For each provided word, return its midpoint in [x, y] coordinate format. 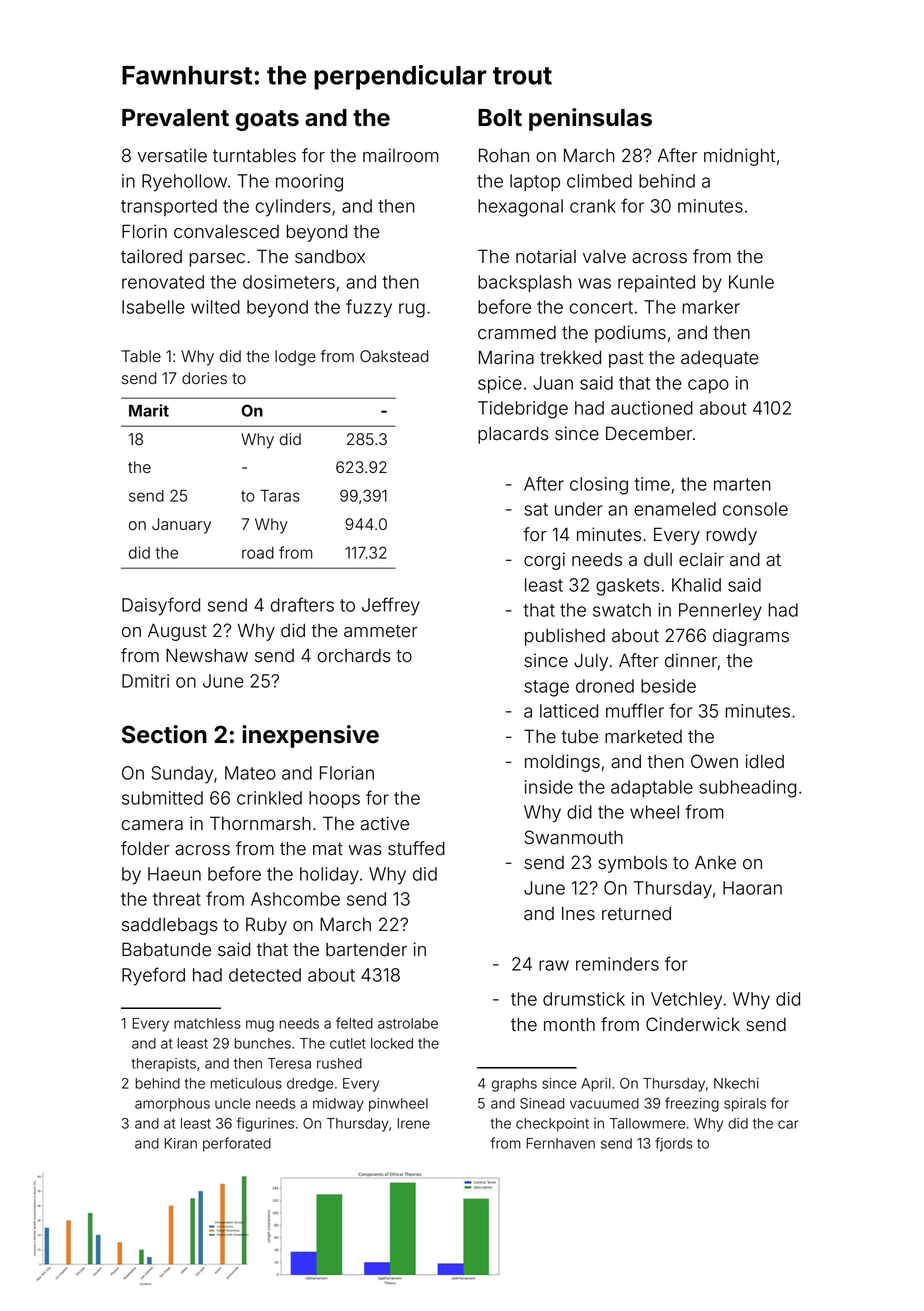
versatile [172, 155]
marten [742, 484]
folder [145, 848]
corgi [544, 561]
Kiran [181, 1143]
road [258, 553]
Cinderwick [693, 1024]
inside [549, 787]
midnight [739, 157]
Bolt [500, 118]
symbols [633, 864]
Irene [414, 1123]
